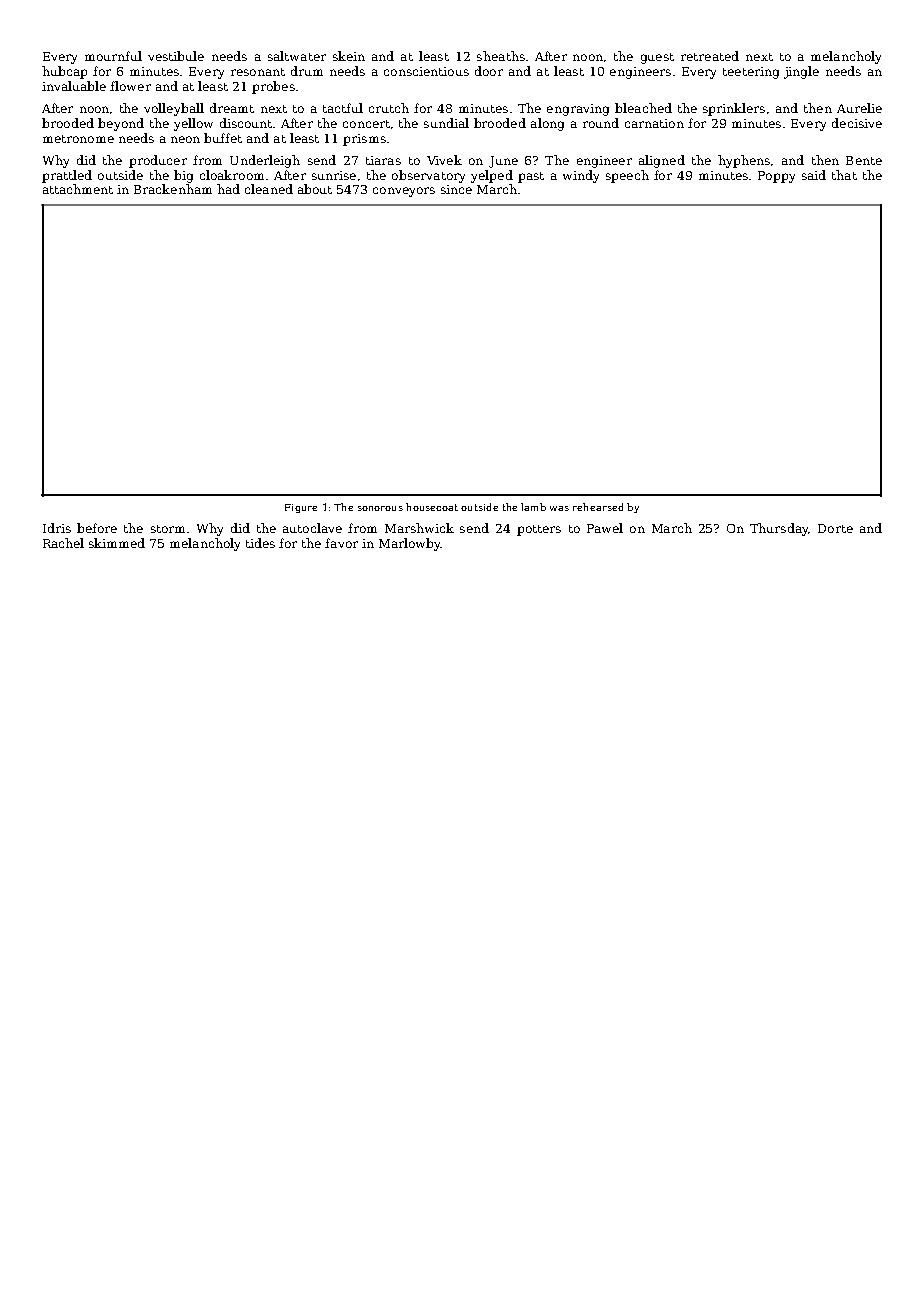 The width and height of the document is (924, 1308). I want to click on Aurelie, so click(859, 108).
